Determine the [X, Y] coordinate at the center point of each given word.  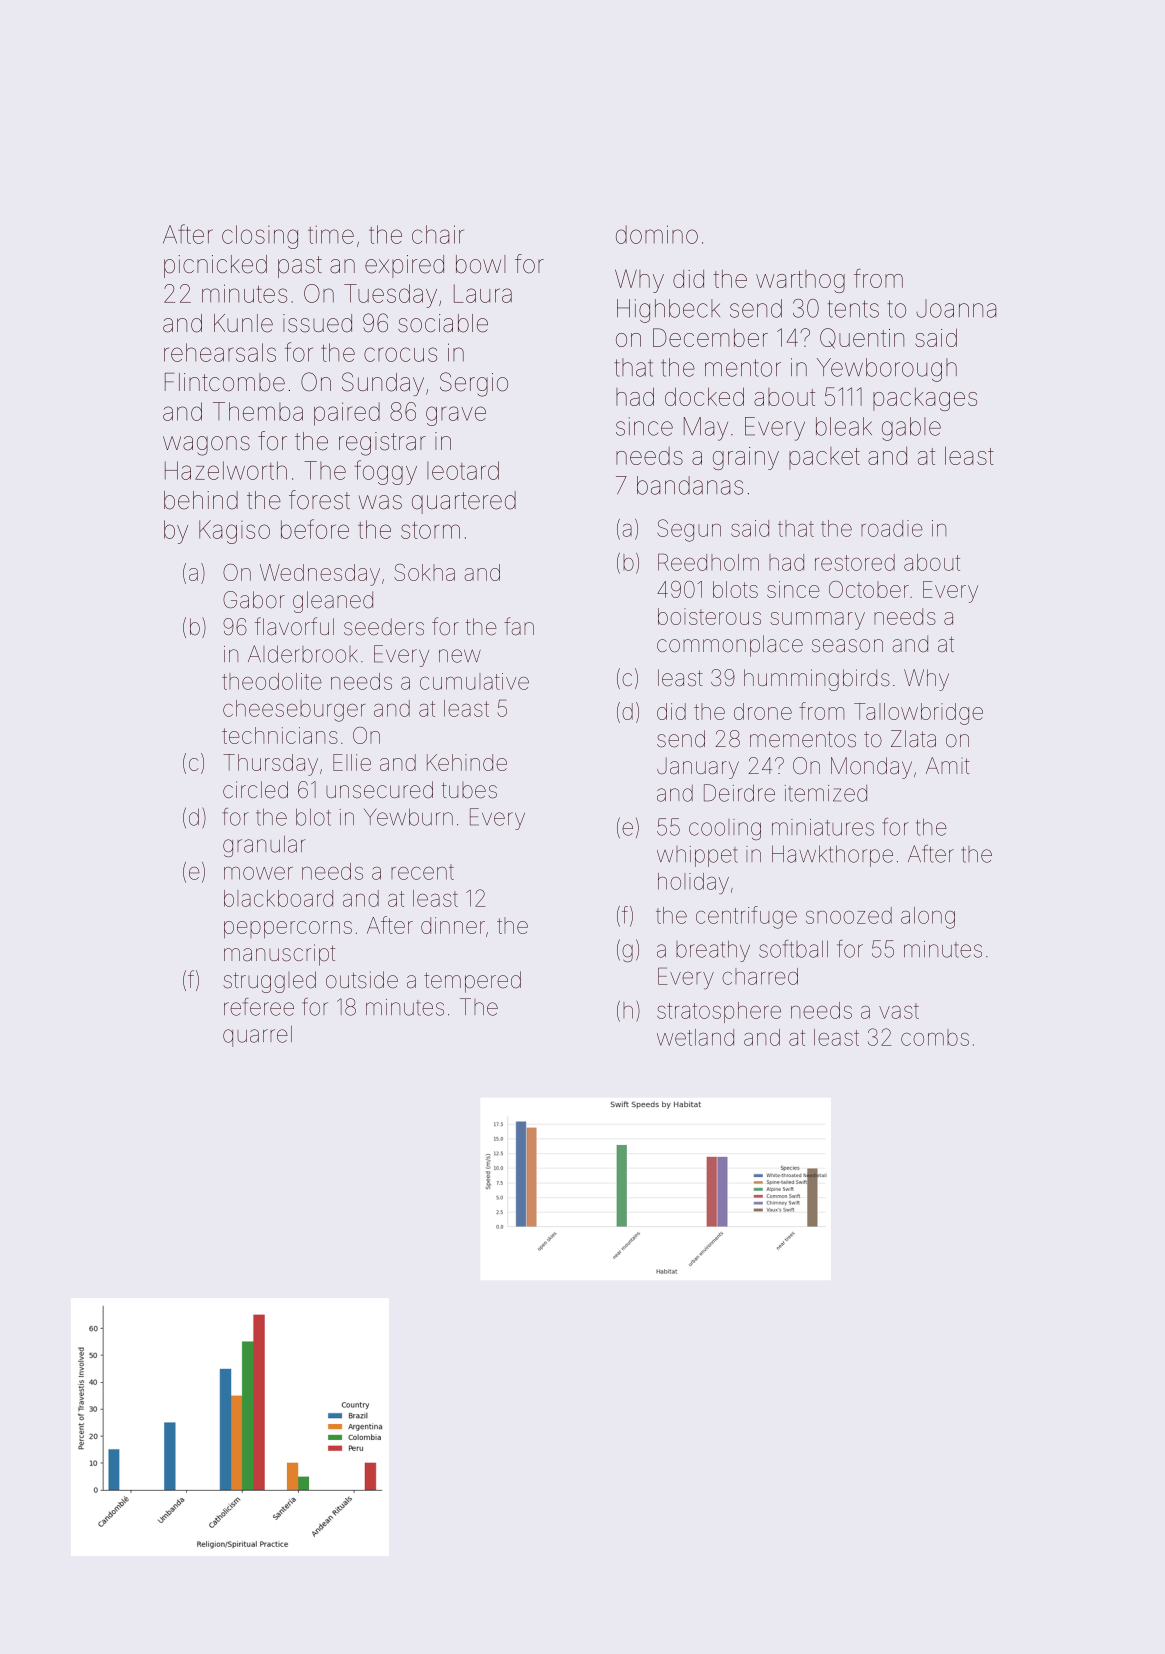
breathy [713, 951]
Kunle [243, 323]
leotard [463, 470]
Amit [948, 765]
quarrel [257, 1036]
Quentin [862, 338]
